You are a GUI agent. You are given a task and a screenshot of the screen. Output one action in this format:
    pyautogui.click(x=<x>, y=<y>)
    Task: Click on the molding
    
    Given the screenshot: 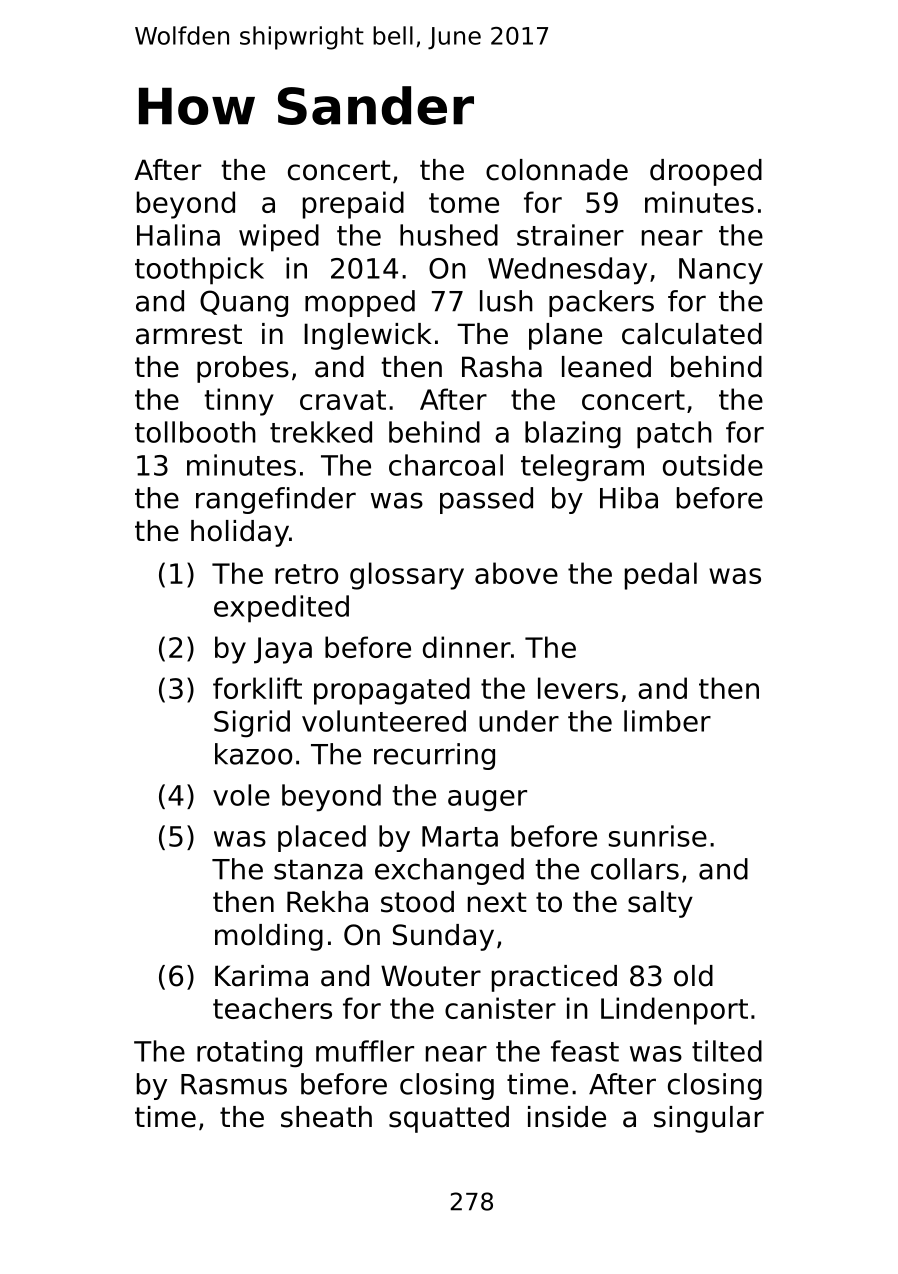 What is the action you would take?
    pyautogui.click(x=269, y=937)
